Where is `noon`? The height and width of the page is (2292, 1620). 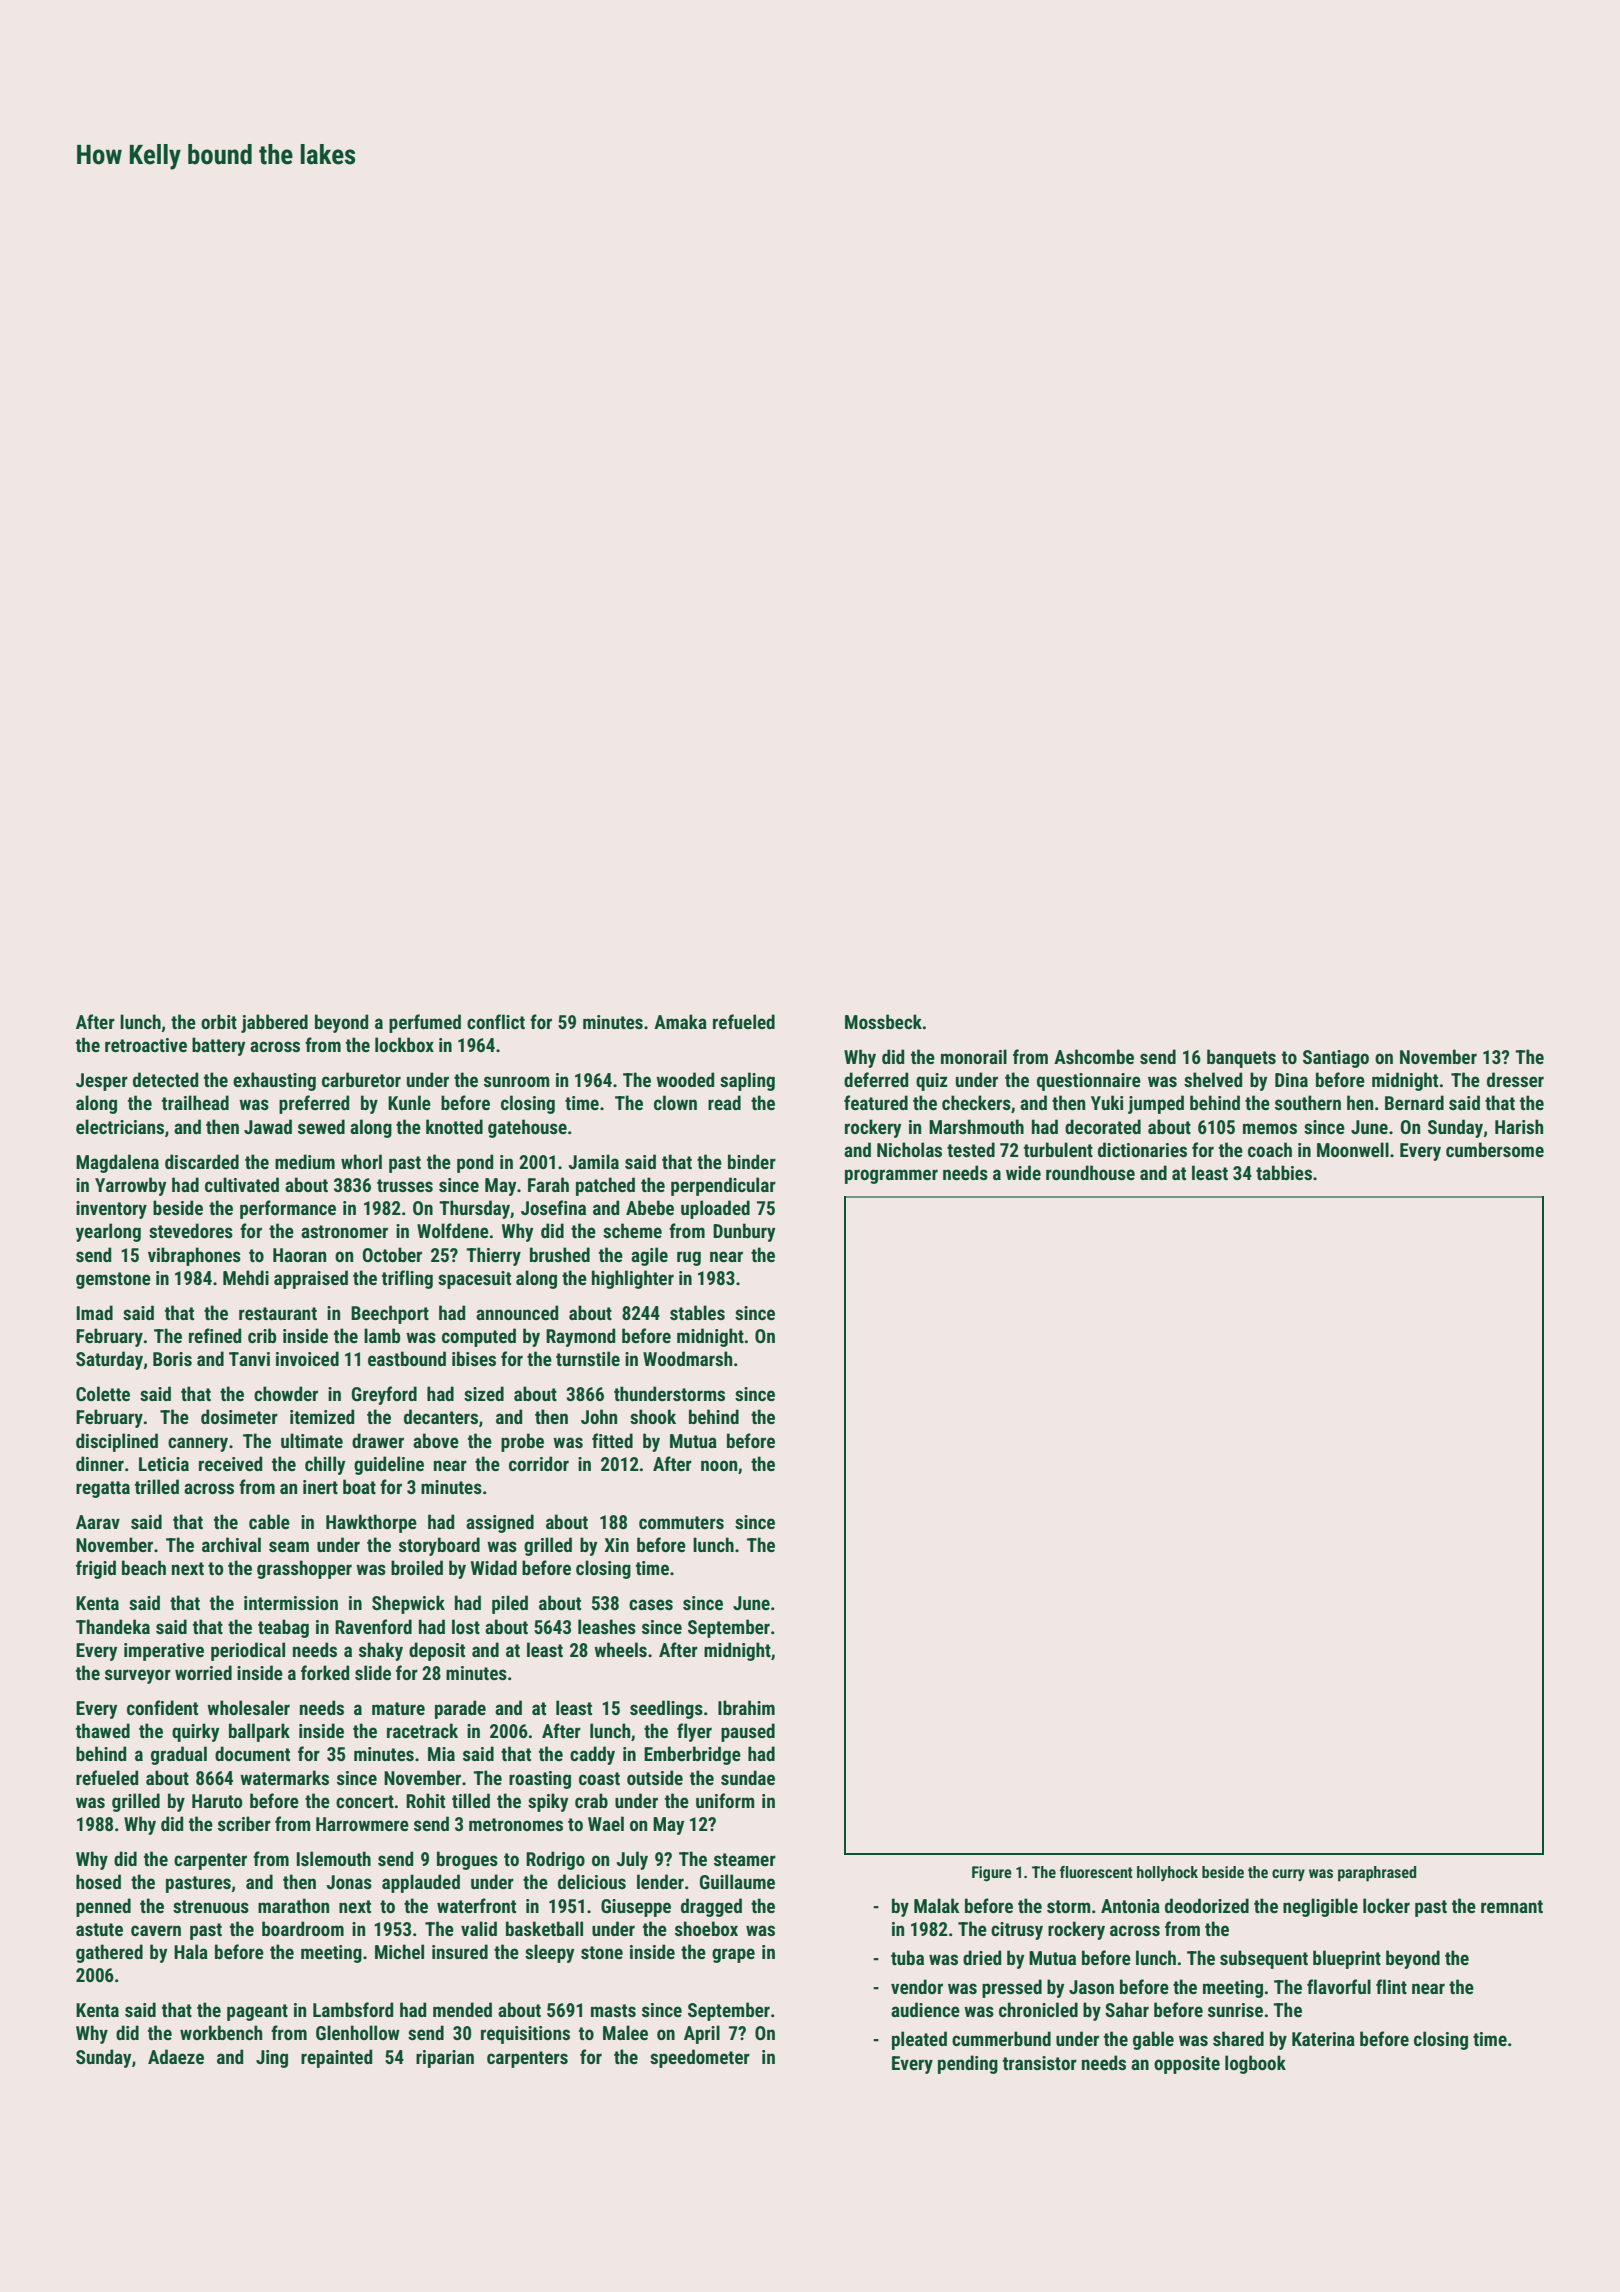 noon is located at coordinates (719, 1465).
